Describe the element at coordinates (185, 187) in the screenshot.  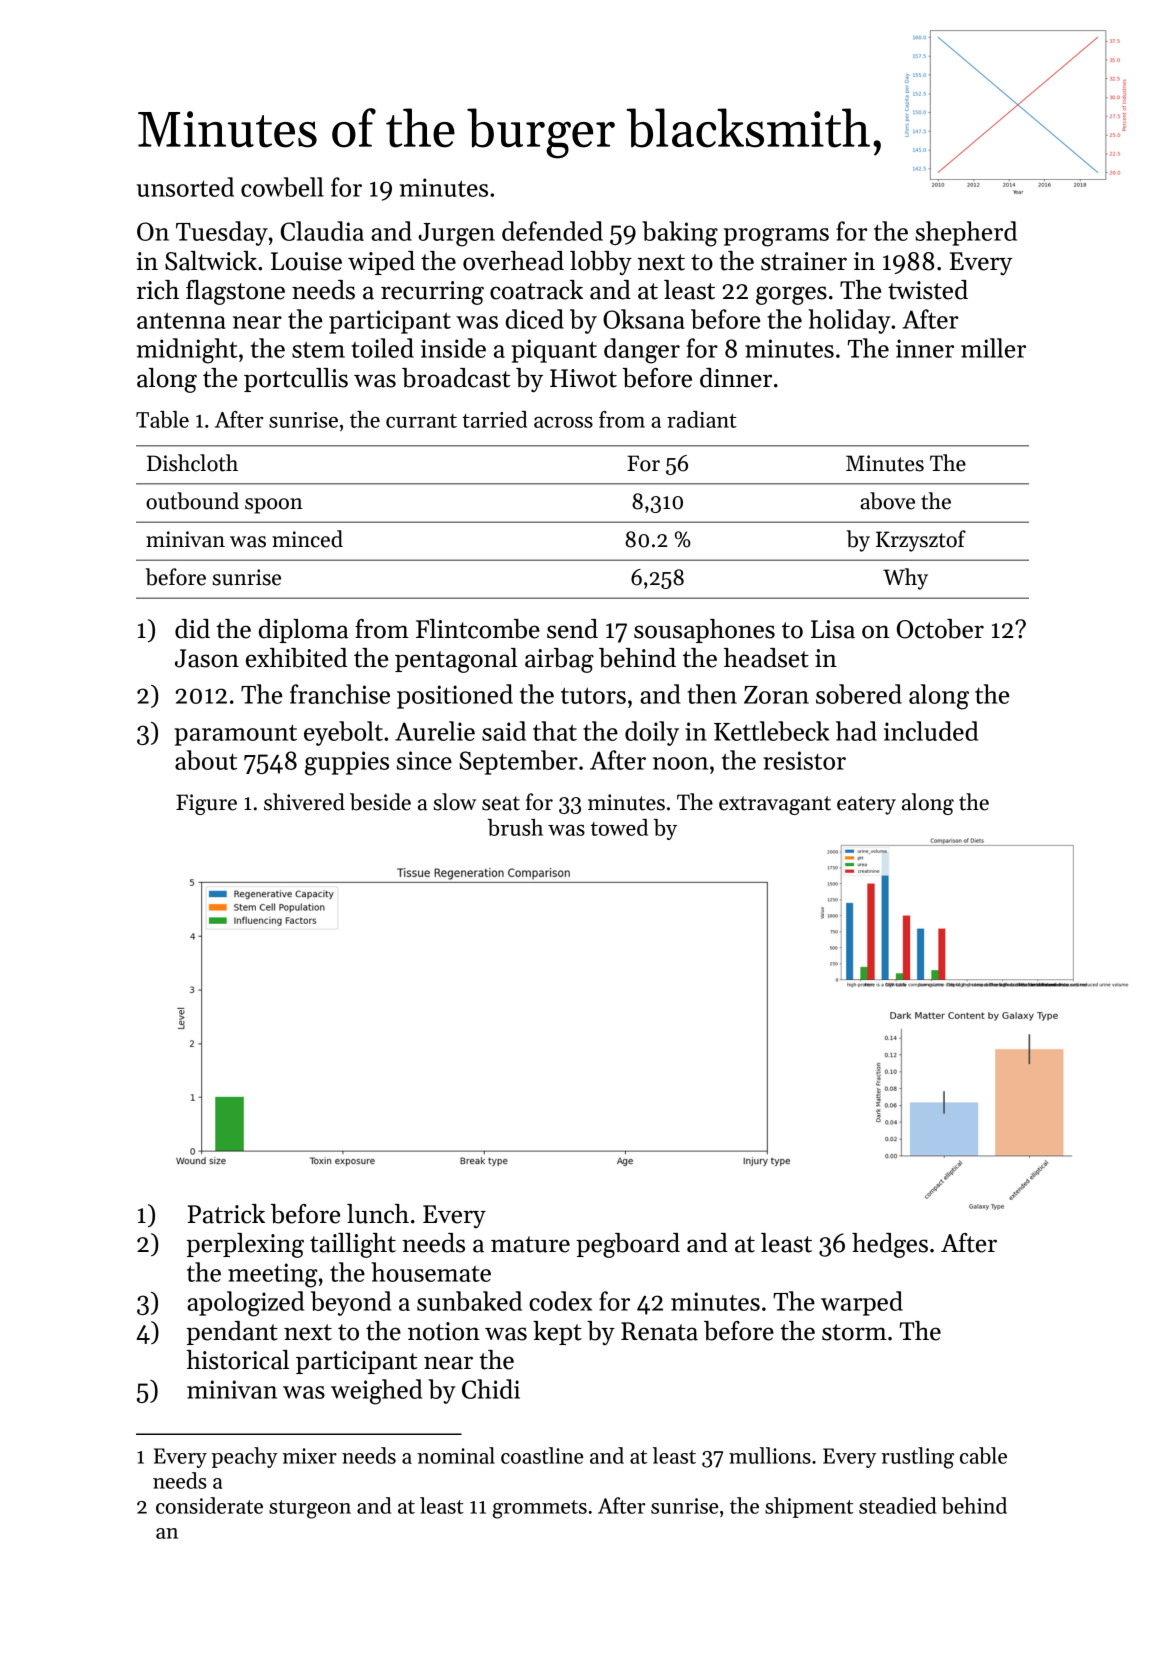
I see `unsorted` at that location.
